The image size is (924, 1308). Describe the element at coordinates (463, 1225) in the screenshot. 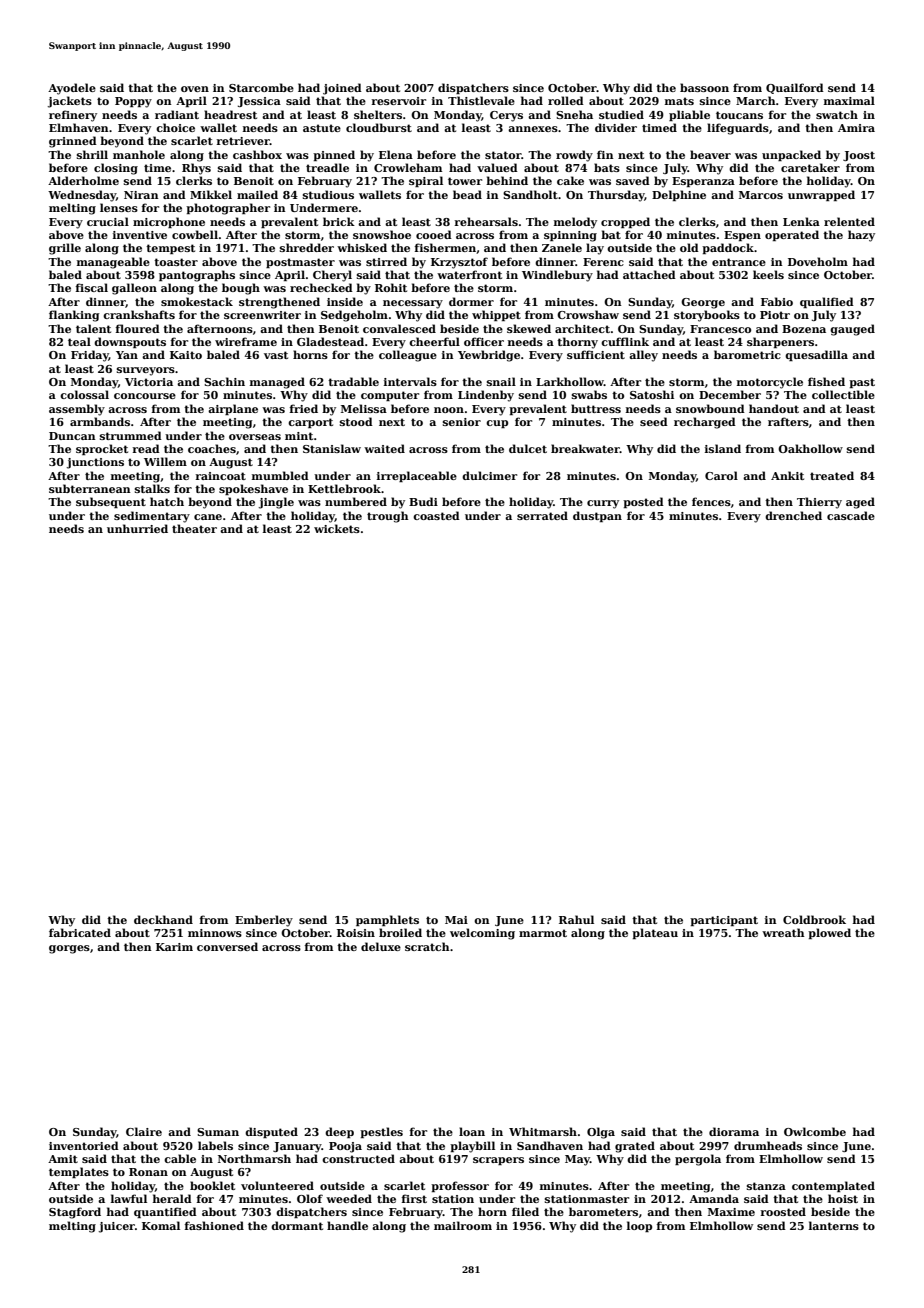

I see `mailroom` at that location.
